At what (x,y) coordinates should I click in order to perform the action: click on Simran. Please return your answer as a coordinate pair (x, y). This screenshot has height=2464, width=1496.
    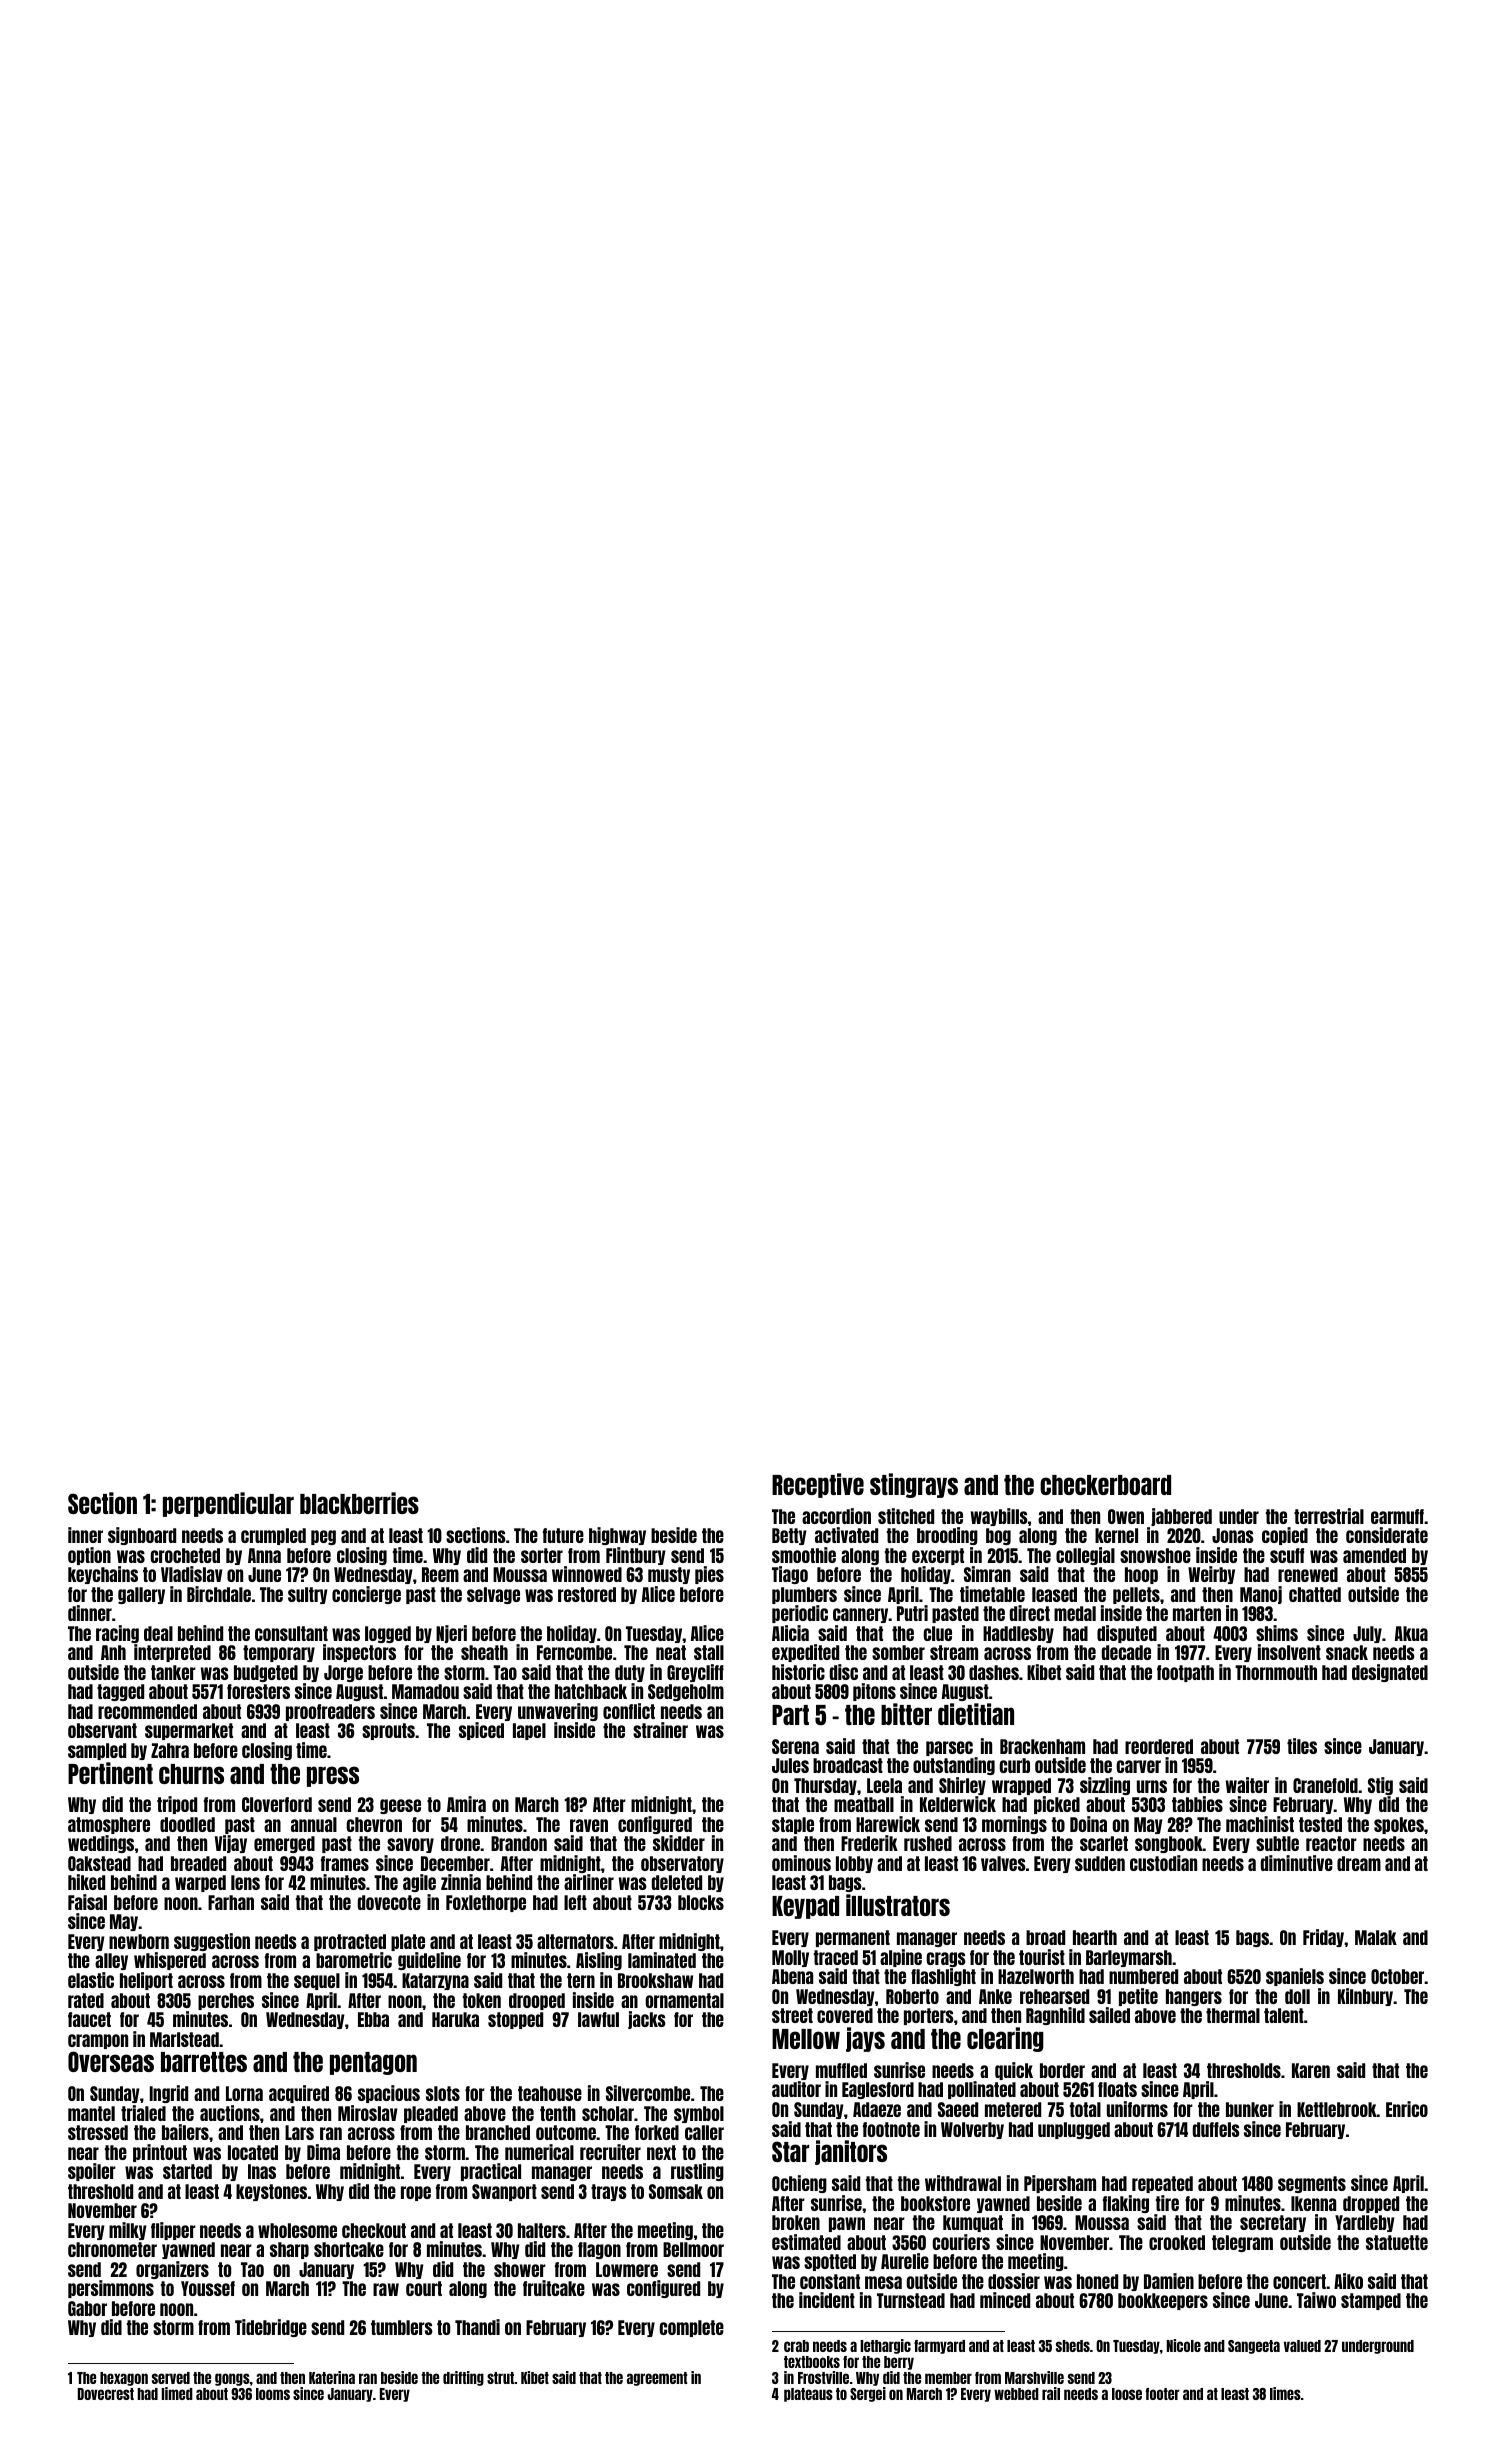
    Looking at the image, I should click on (987, 1574).
